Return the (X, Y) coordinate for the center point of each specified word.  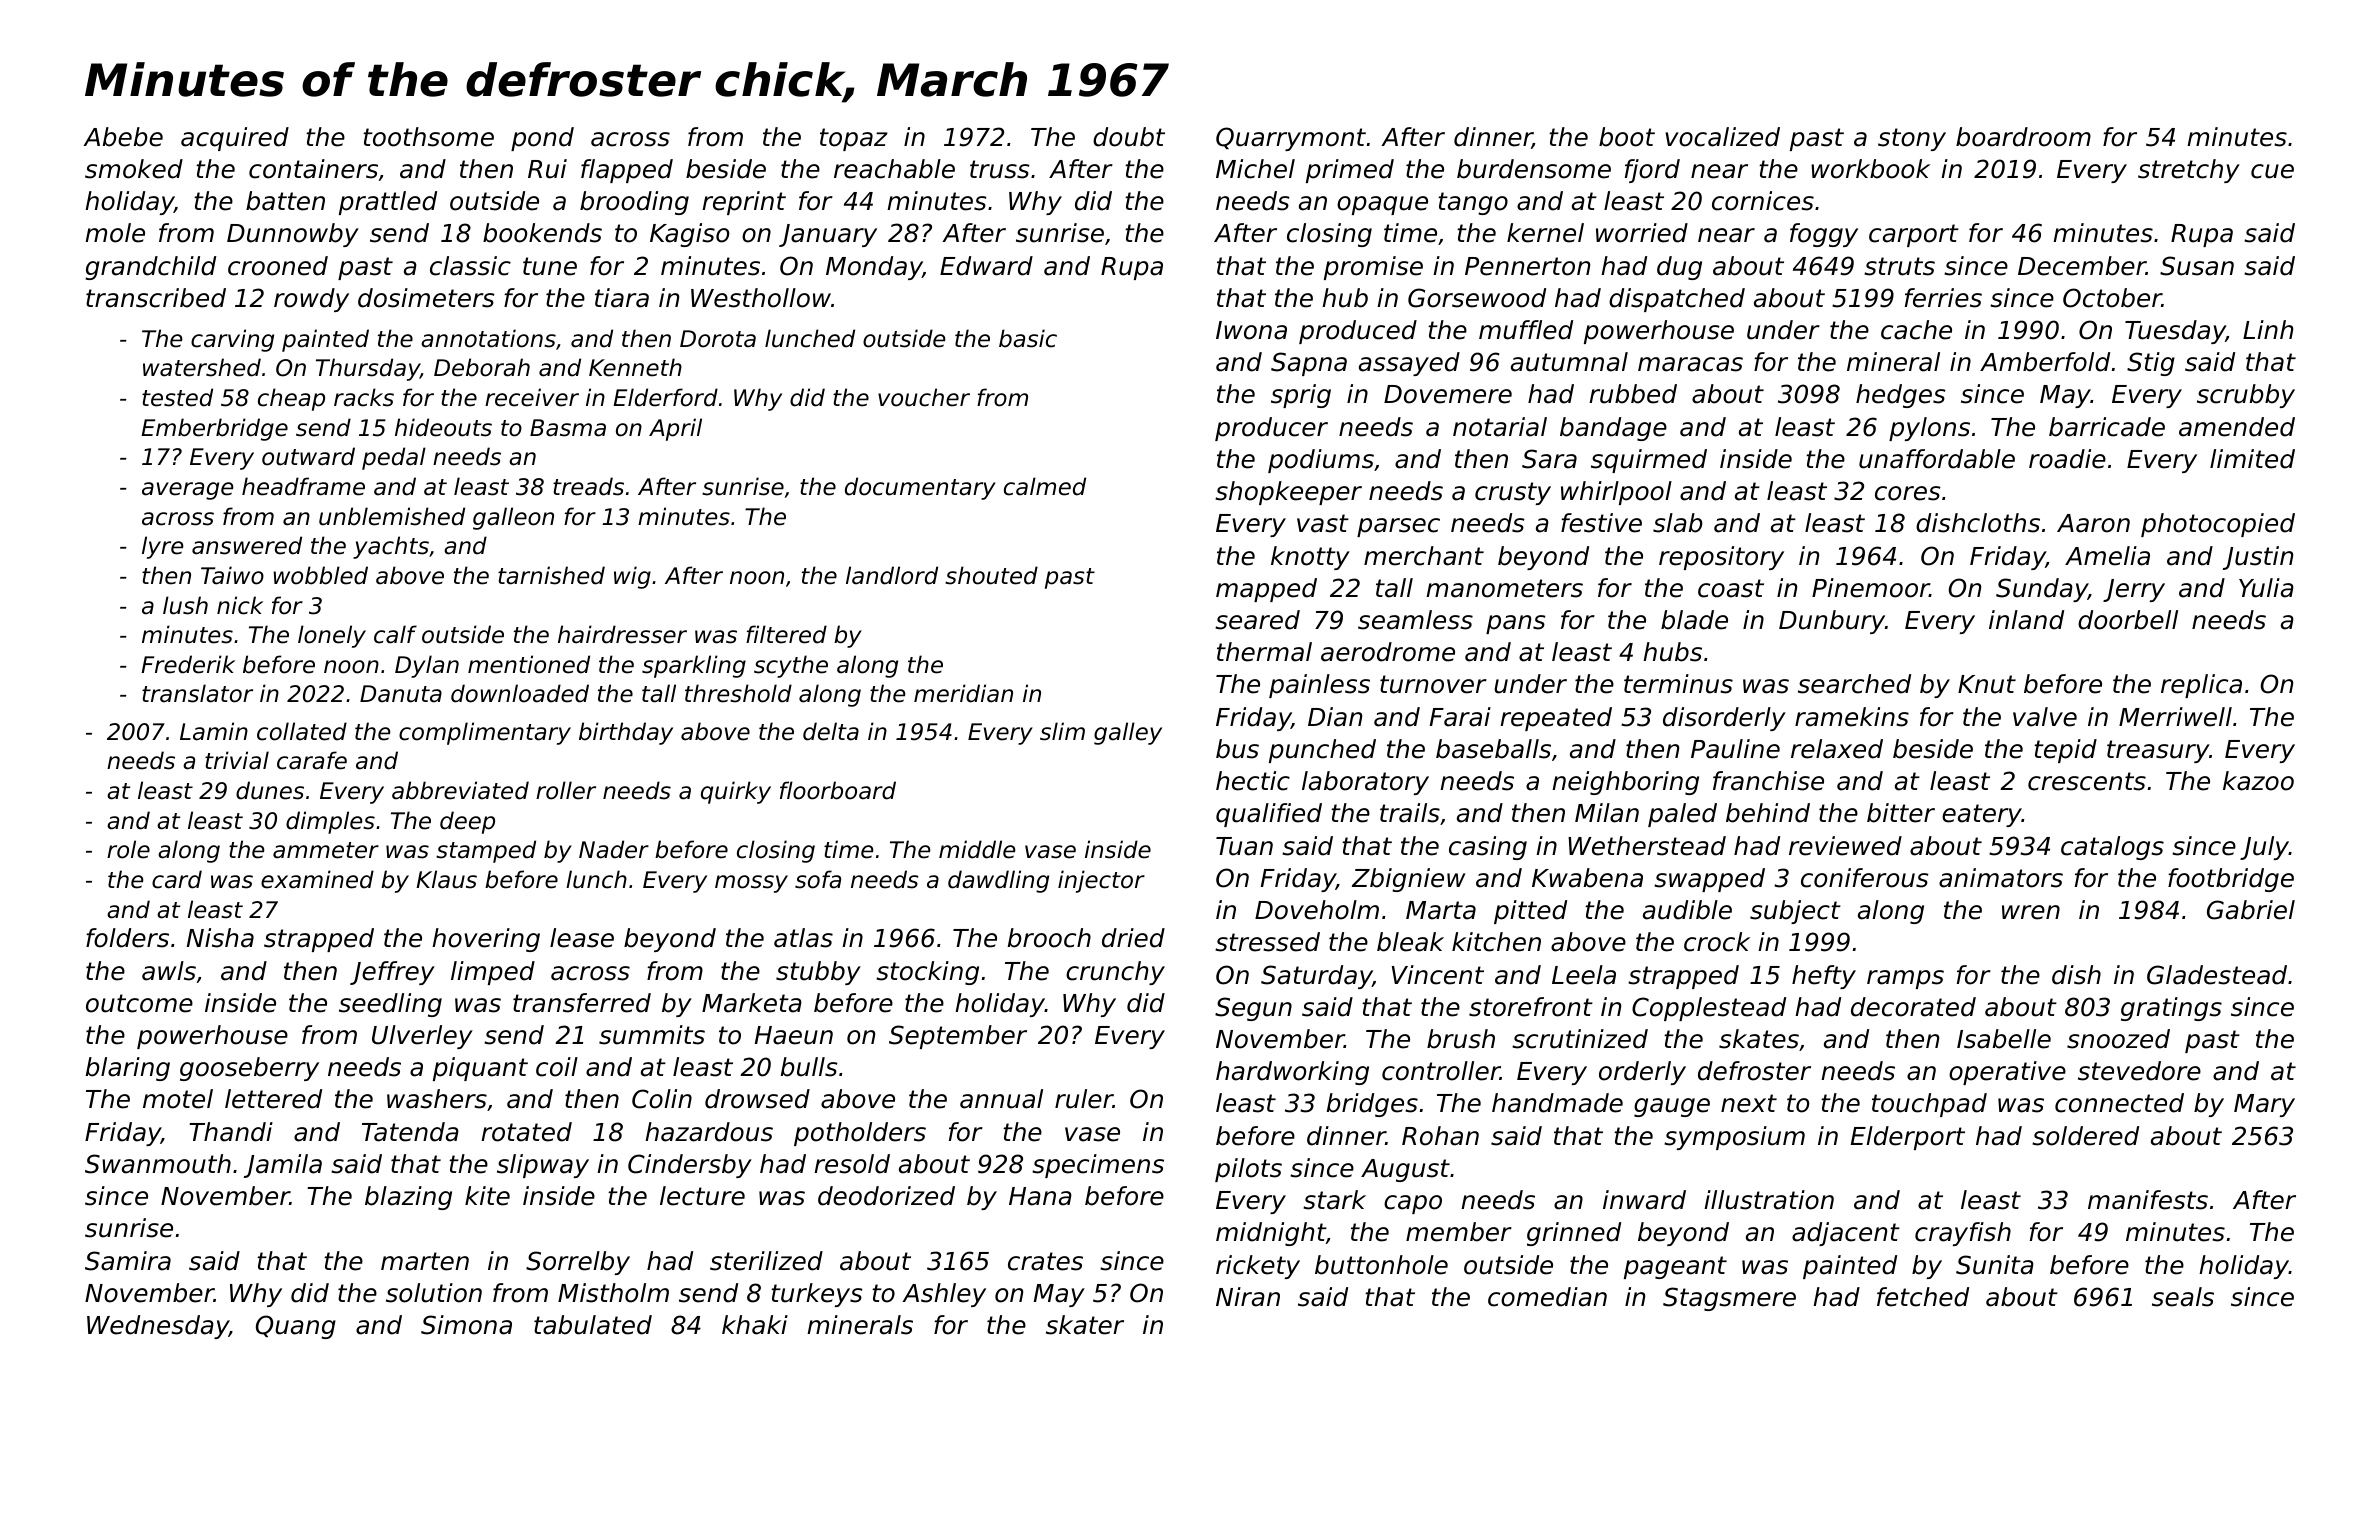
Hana (1040, 1196)
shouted (991, 575)
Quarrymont (1291, 139)
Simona (466, 1325)
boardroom (2023, 137)
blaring (128, 1069)
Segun (1253, 1009)
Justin (2258, 558)
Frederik (188, 664)
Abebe (123, 137)
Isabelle (2004, 1039)
